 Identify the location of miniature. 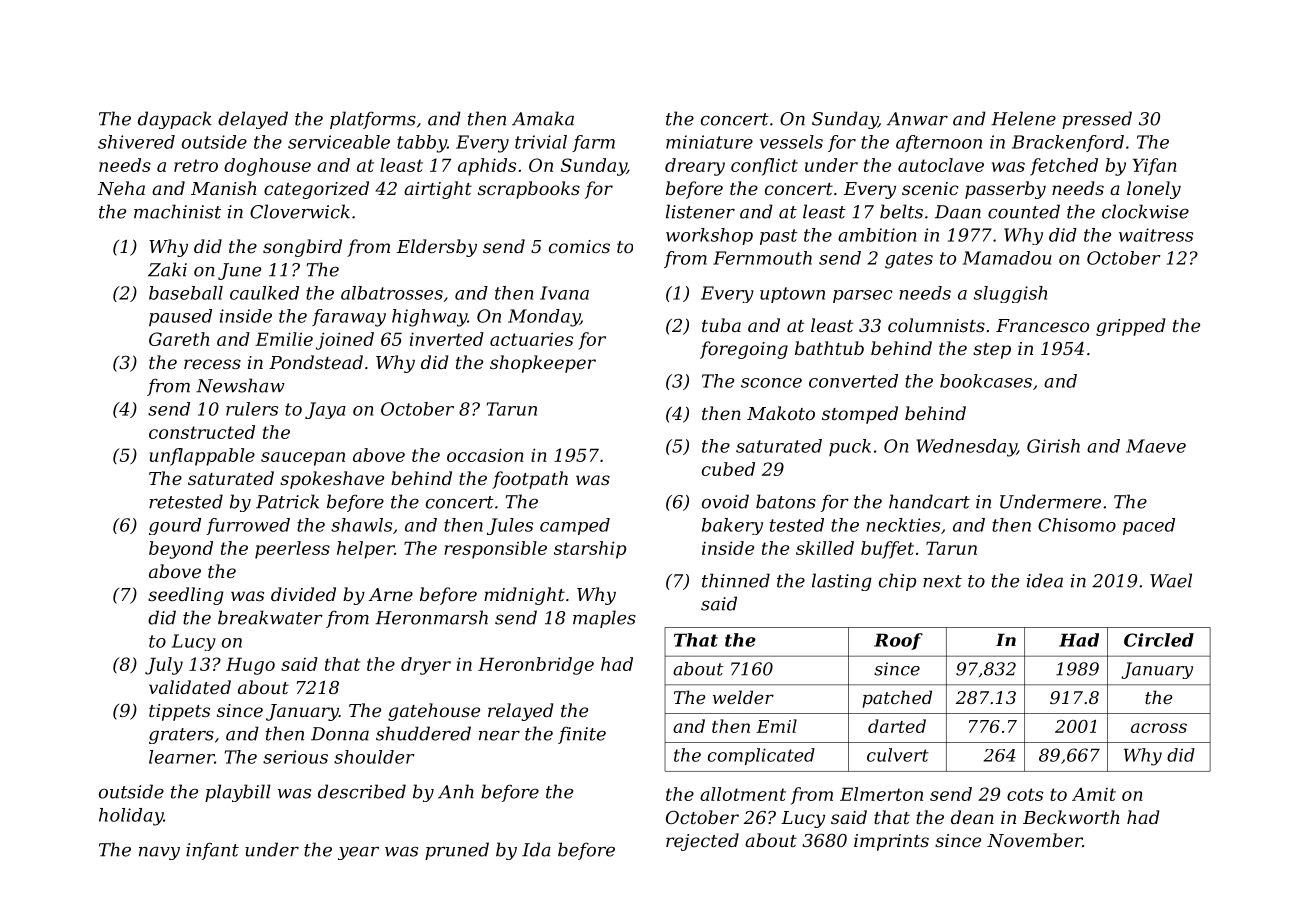
(709, 142).
